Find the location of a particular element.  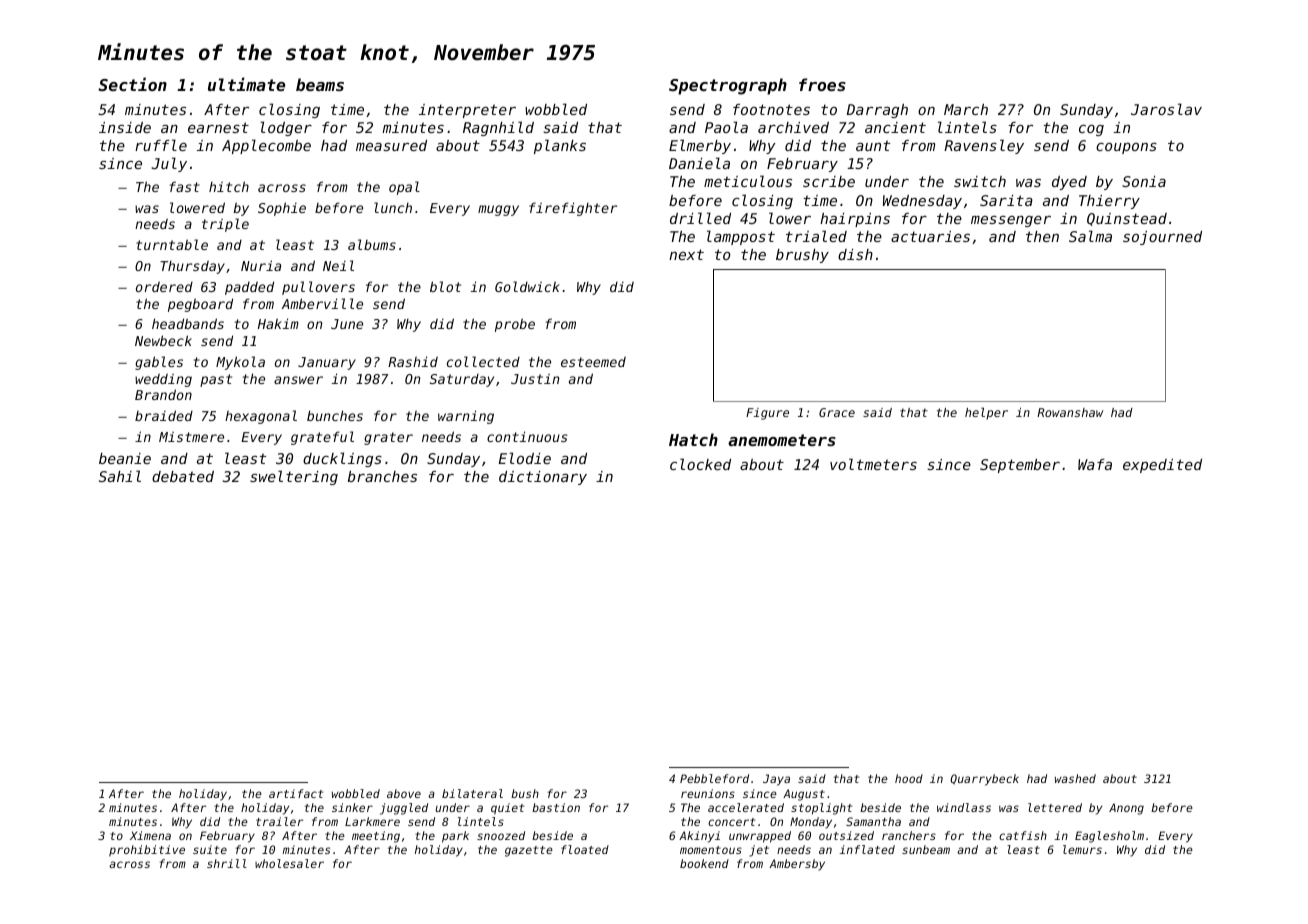

clocked is located at coordinates (700, 464).
